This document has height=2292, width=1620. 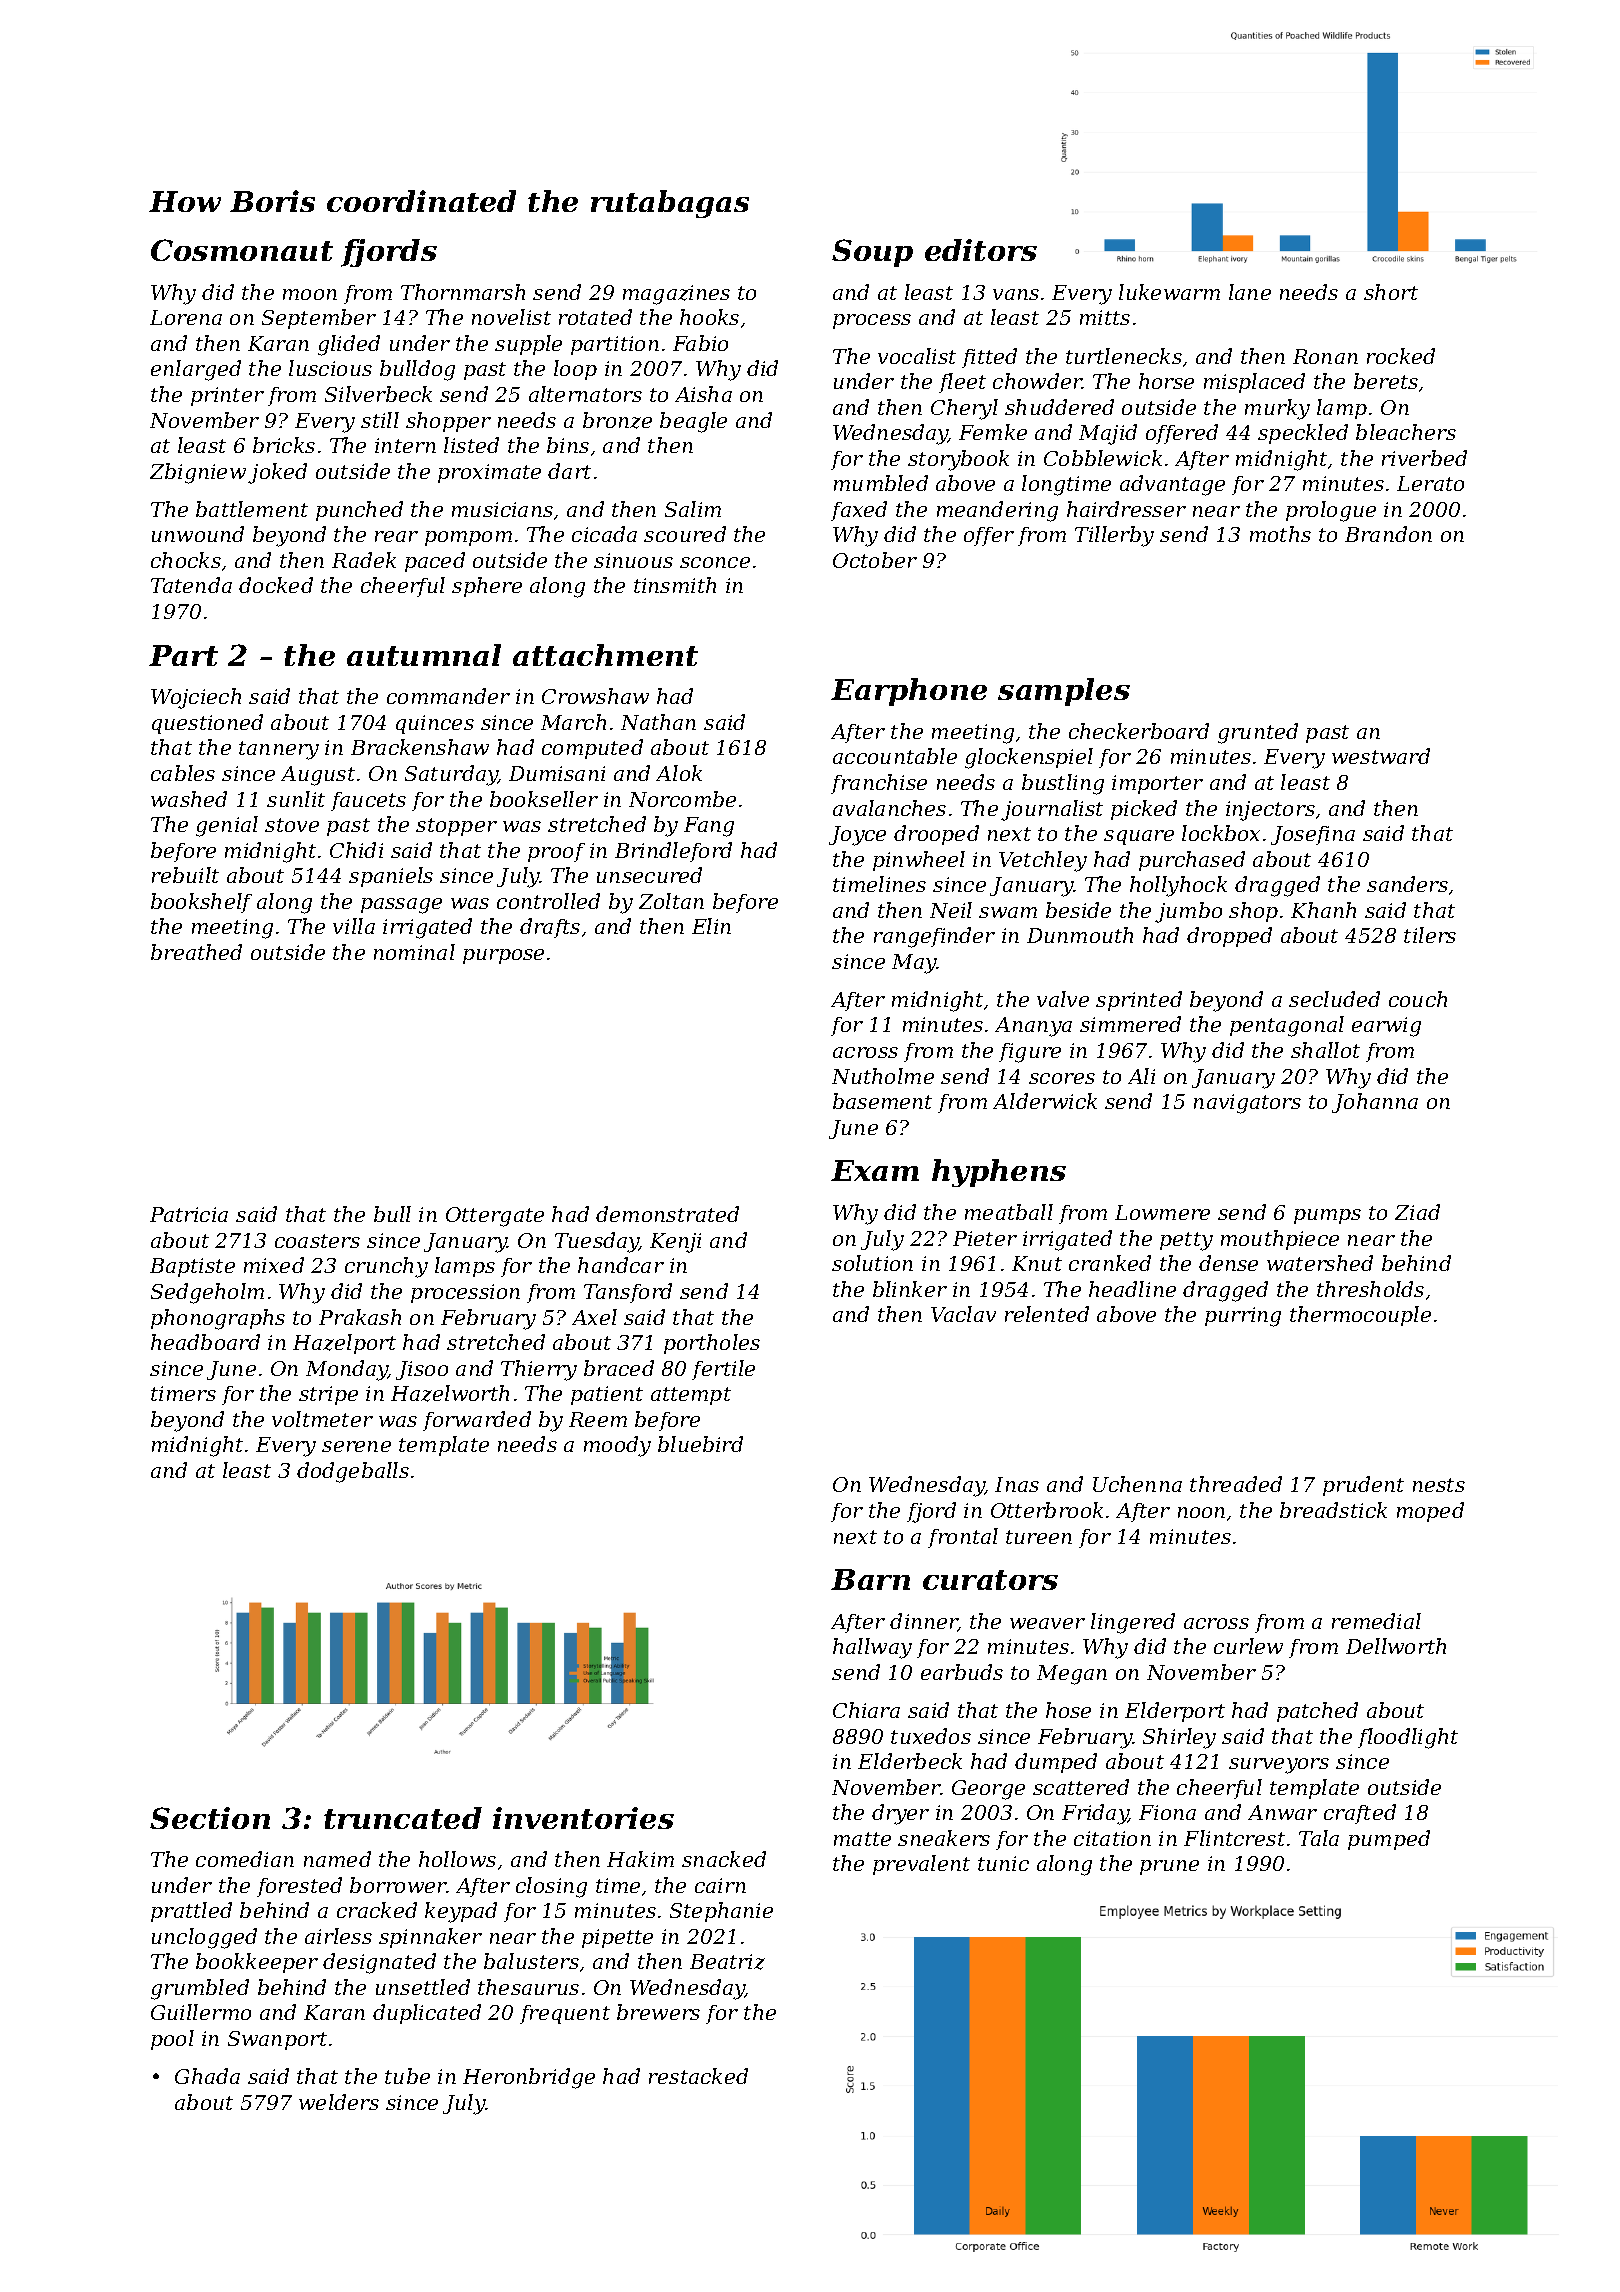 I want to click on mumbled, so click(x=881, y=483).
